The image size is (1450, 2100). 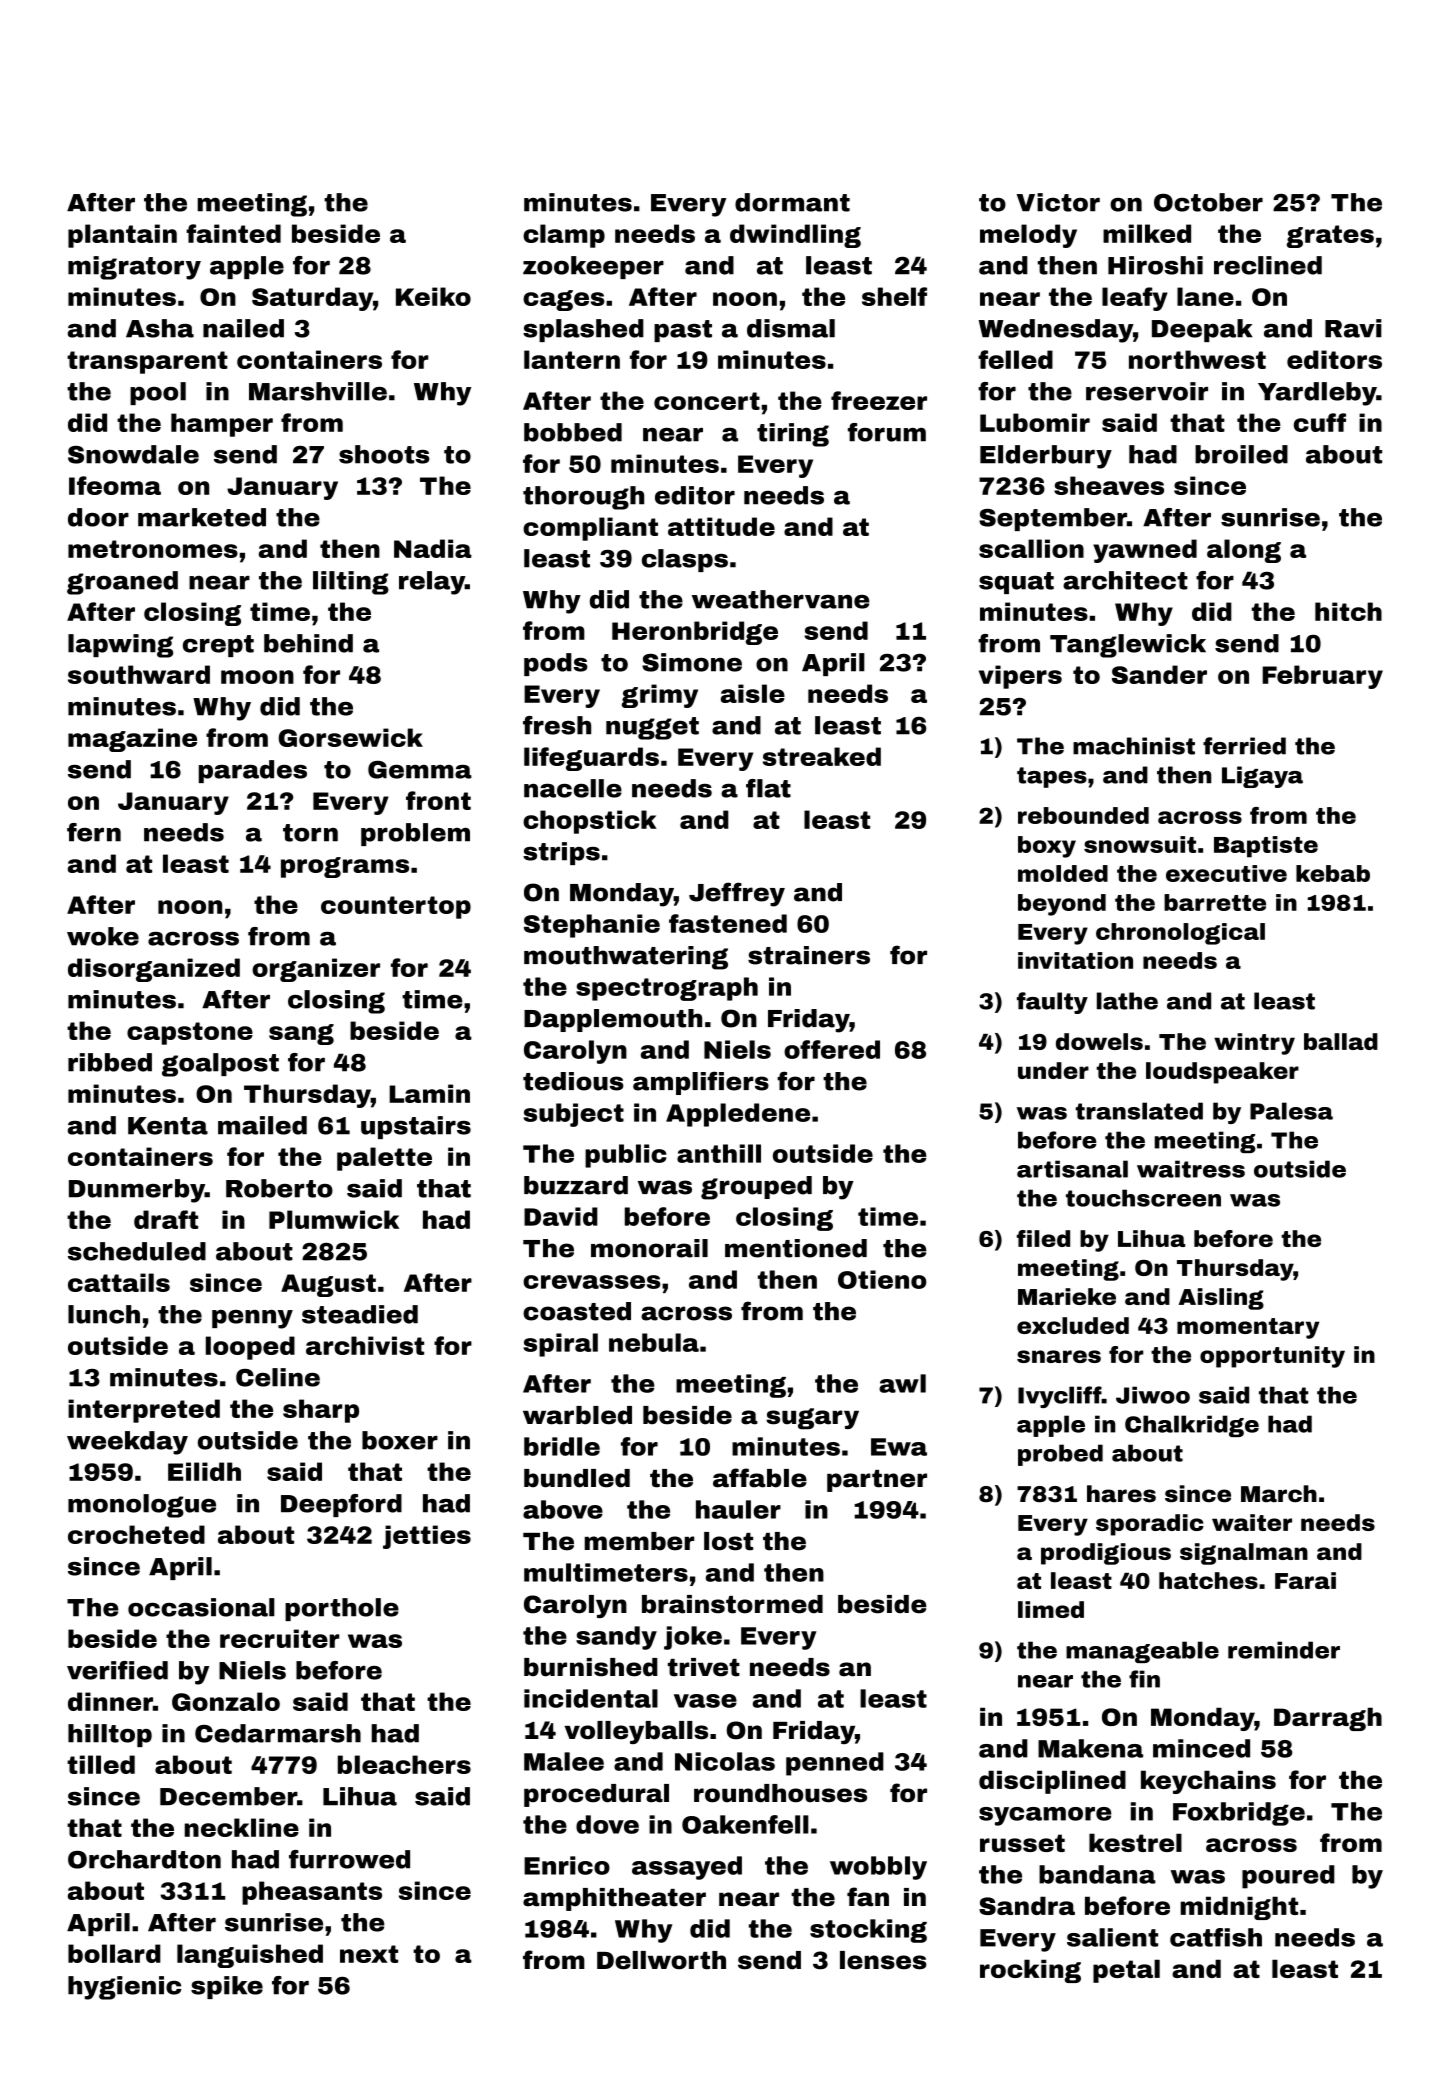 I want to click on fainted, so click(x=233, y=233).
